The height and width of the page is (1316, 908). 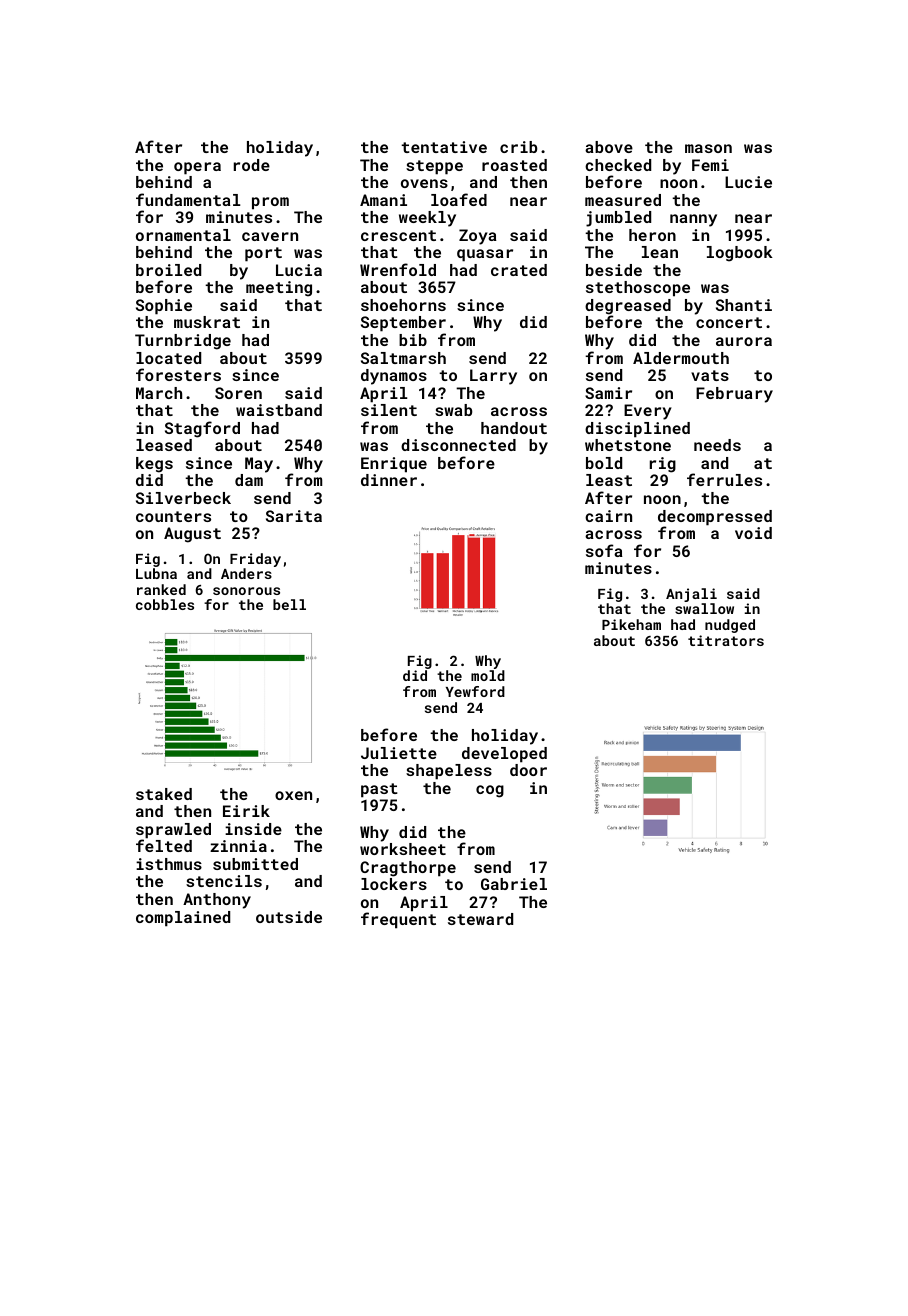 What do you see at coordinates (708, 148) in the page?
I see `mason` at bounding box center [708, 148].
